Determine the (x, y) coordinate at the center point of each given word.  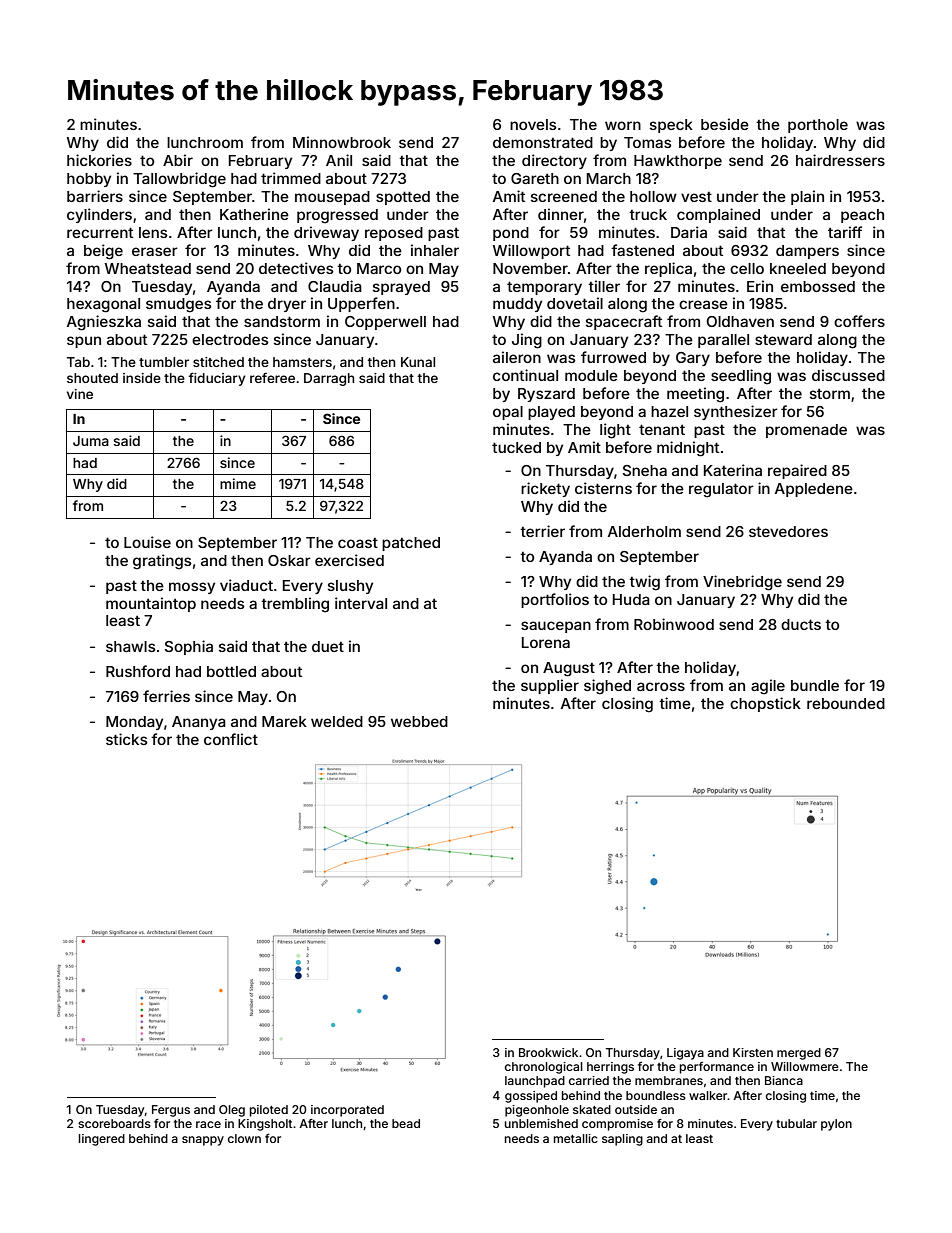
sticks (126, 739)
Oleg (232, 1111)
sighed (607, 687)
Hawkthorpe (678, 162)
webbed (419, 721)
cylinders (99, 215)
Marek (284, 721)
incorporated (347, 1111)
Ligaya (685, 1054)
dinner (561, 214)
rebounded (846, 703)
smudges (178, 305)
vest (696, 197)
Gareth (535, 178)
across (661, 686)
